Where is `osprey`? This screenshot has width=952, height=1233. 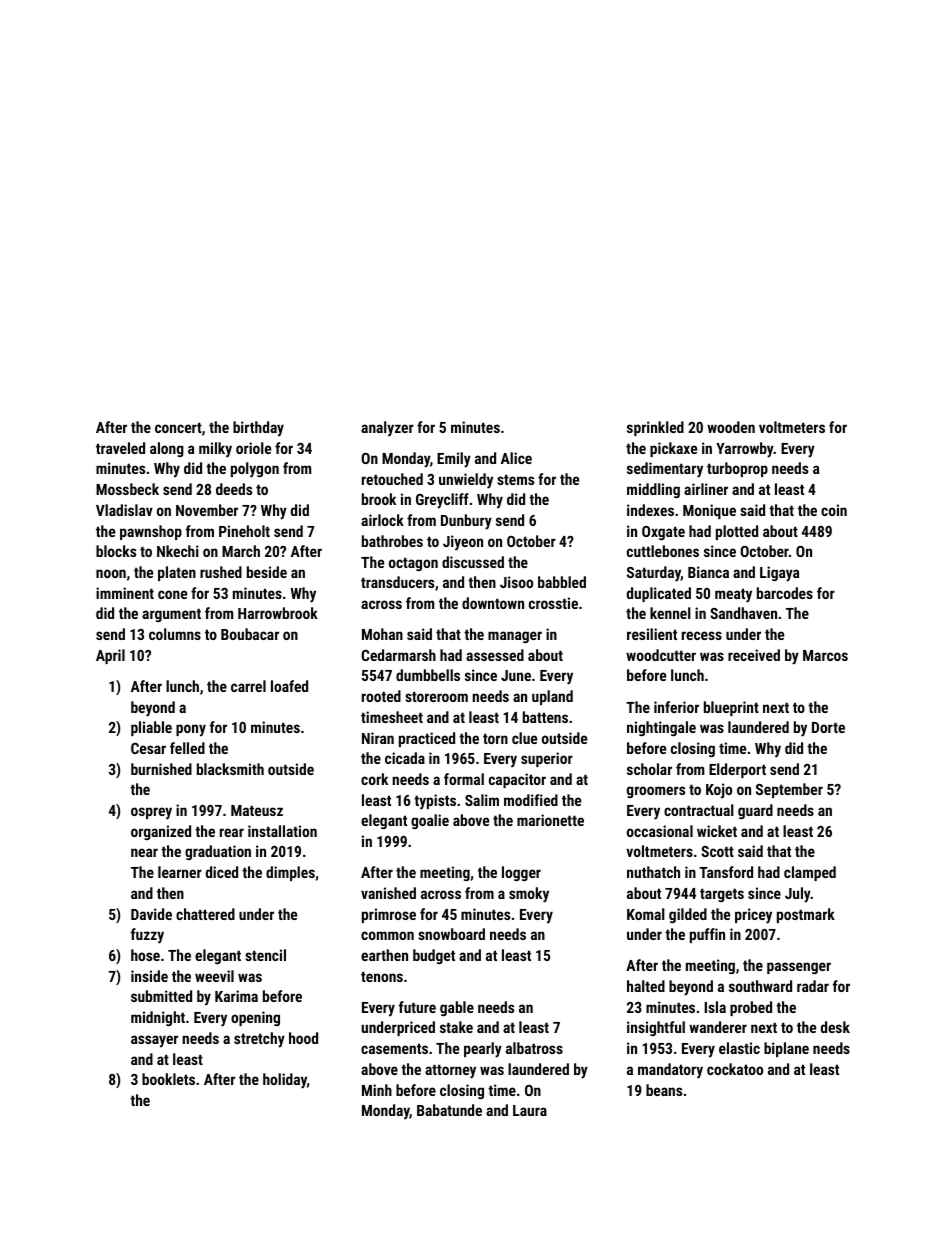 osprey is located at coordinates (151, 813).
